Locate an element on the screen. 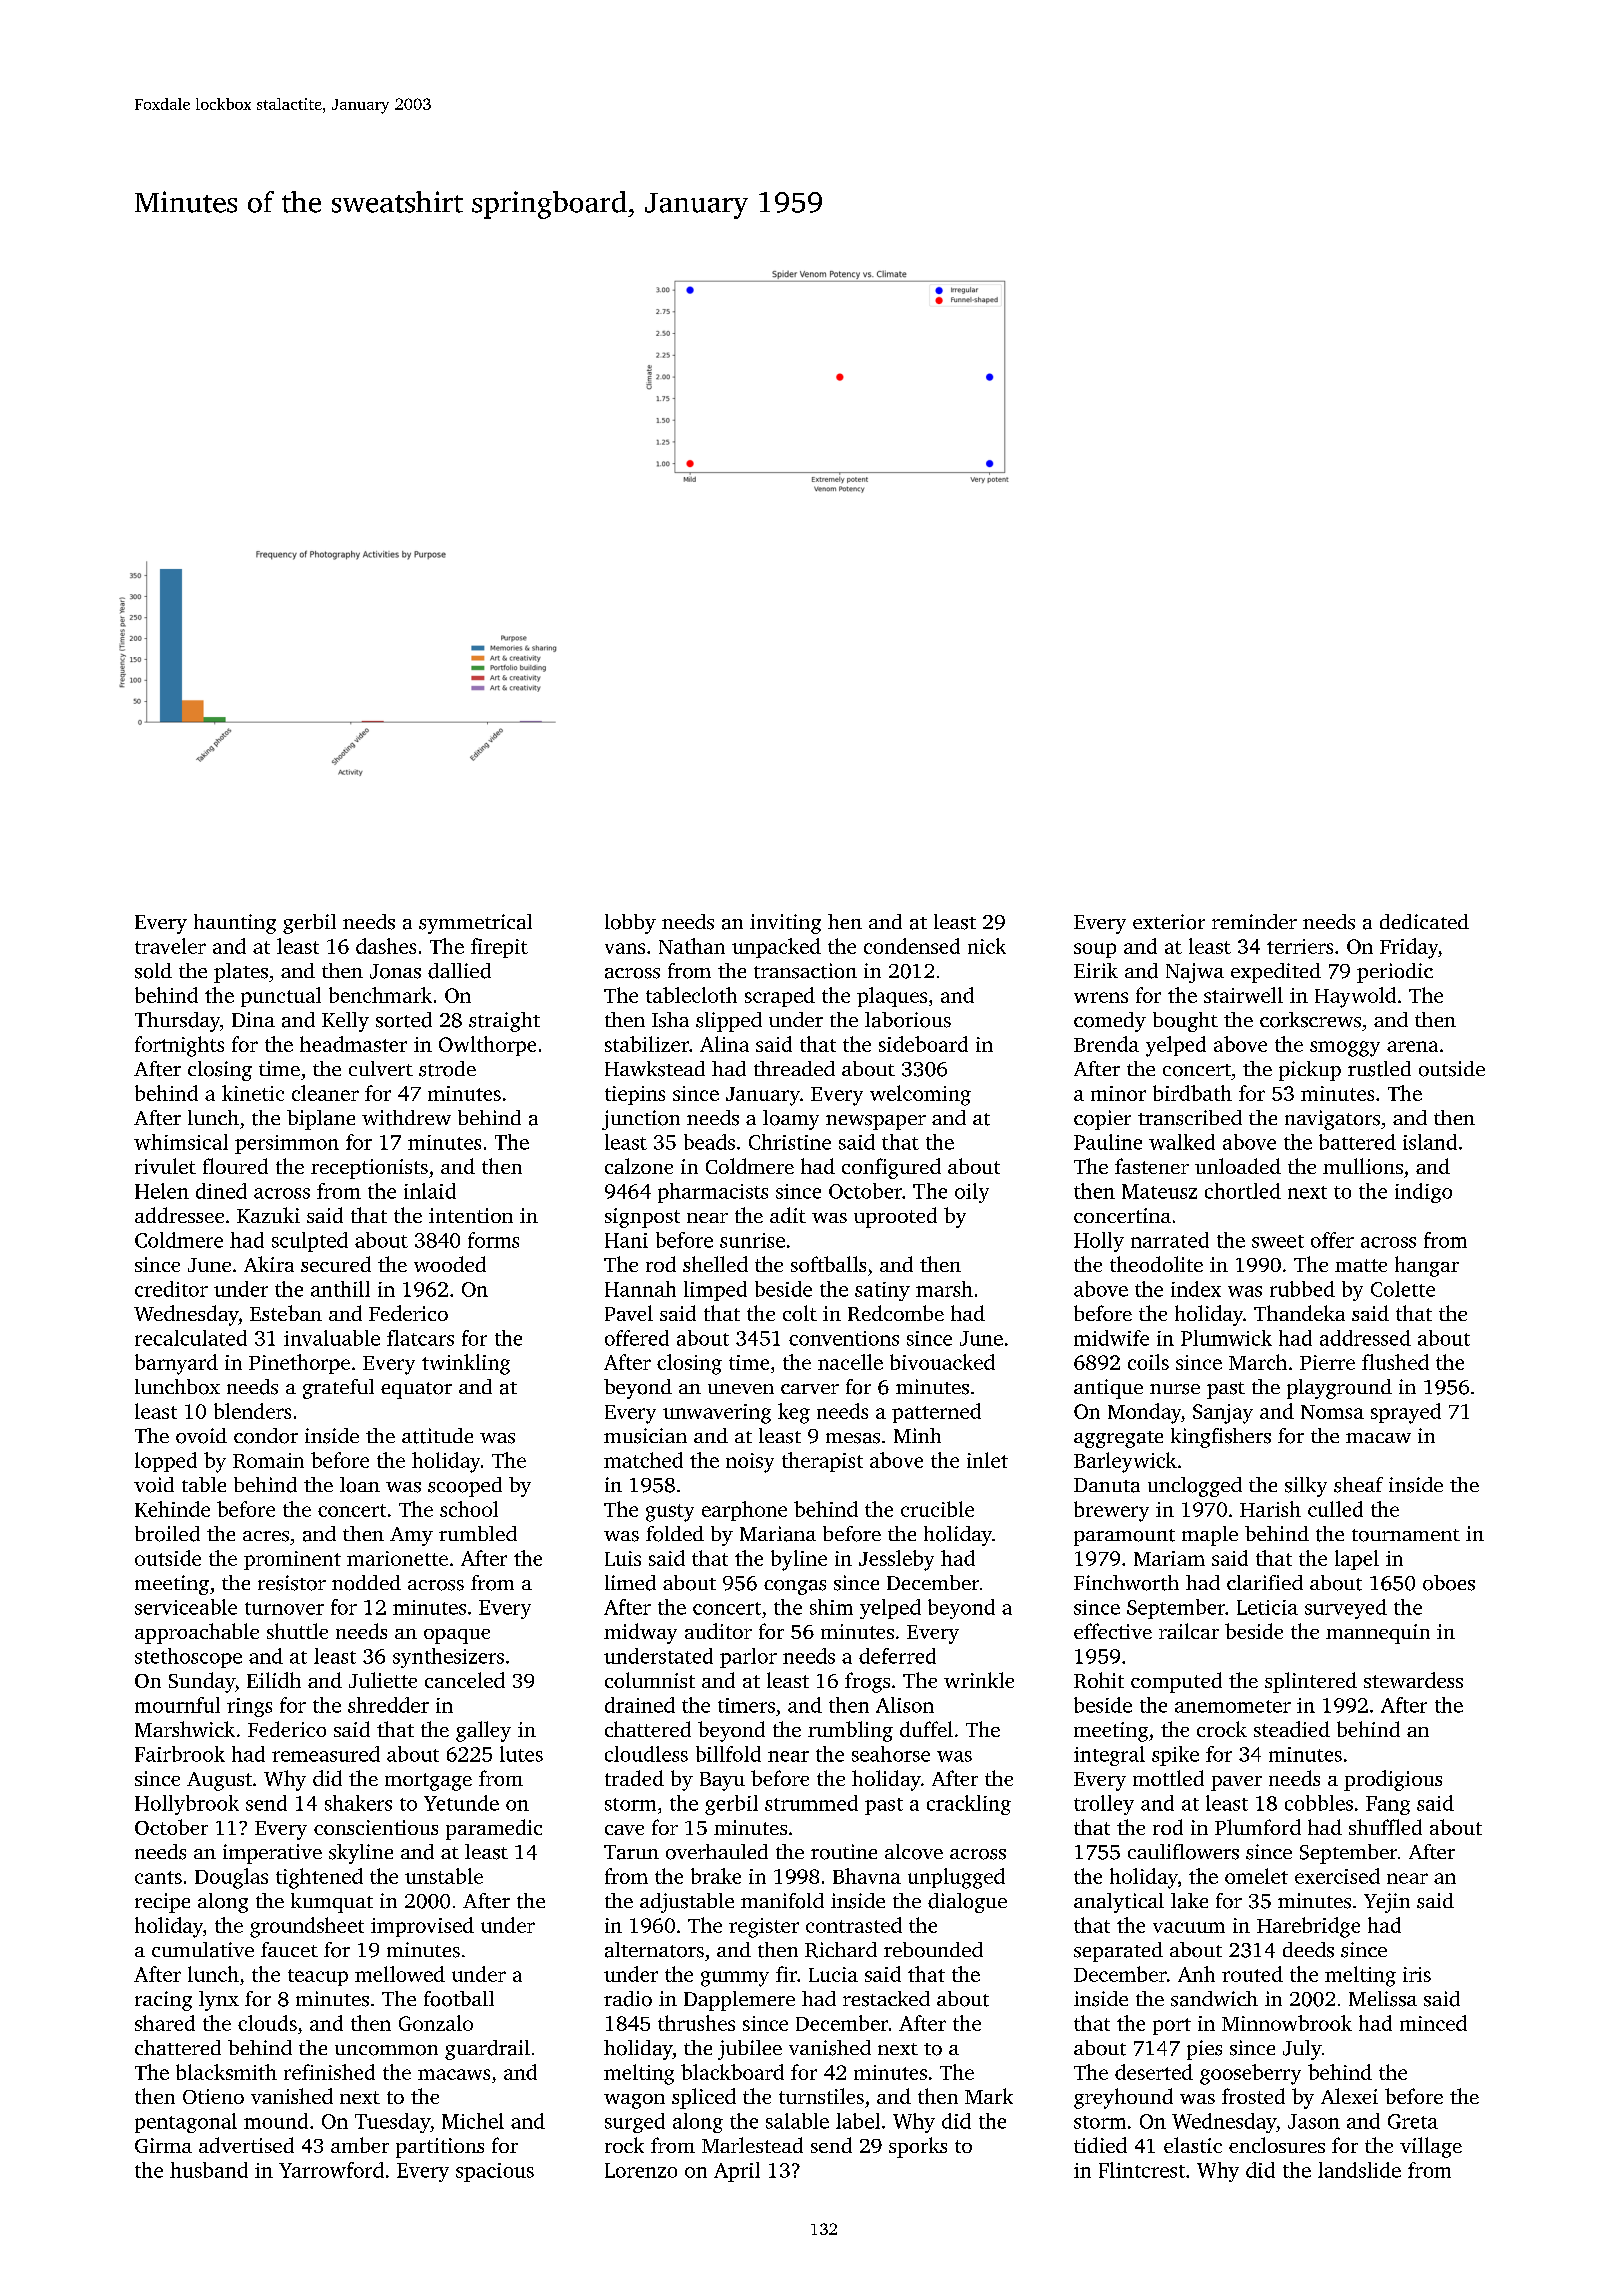 This screenshot has height=2292, width=1620. steadied is located at coordinates (1292, 1729).
